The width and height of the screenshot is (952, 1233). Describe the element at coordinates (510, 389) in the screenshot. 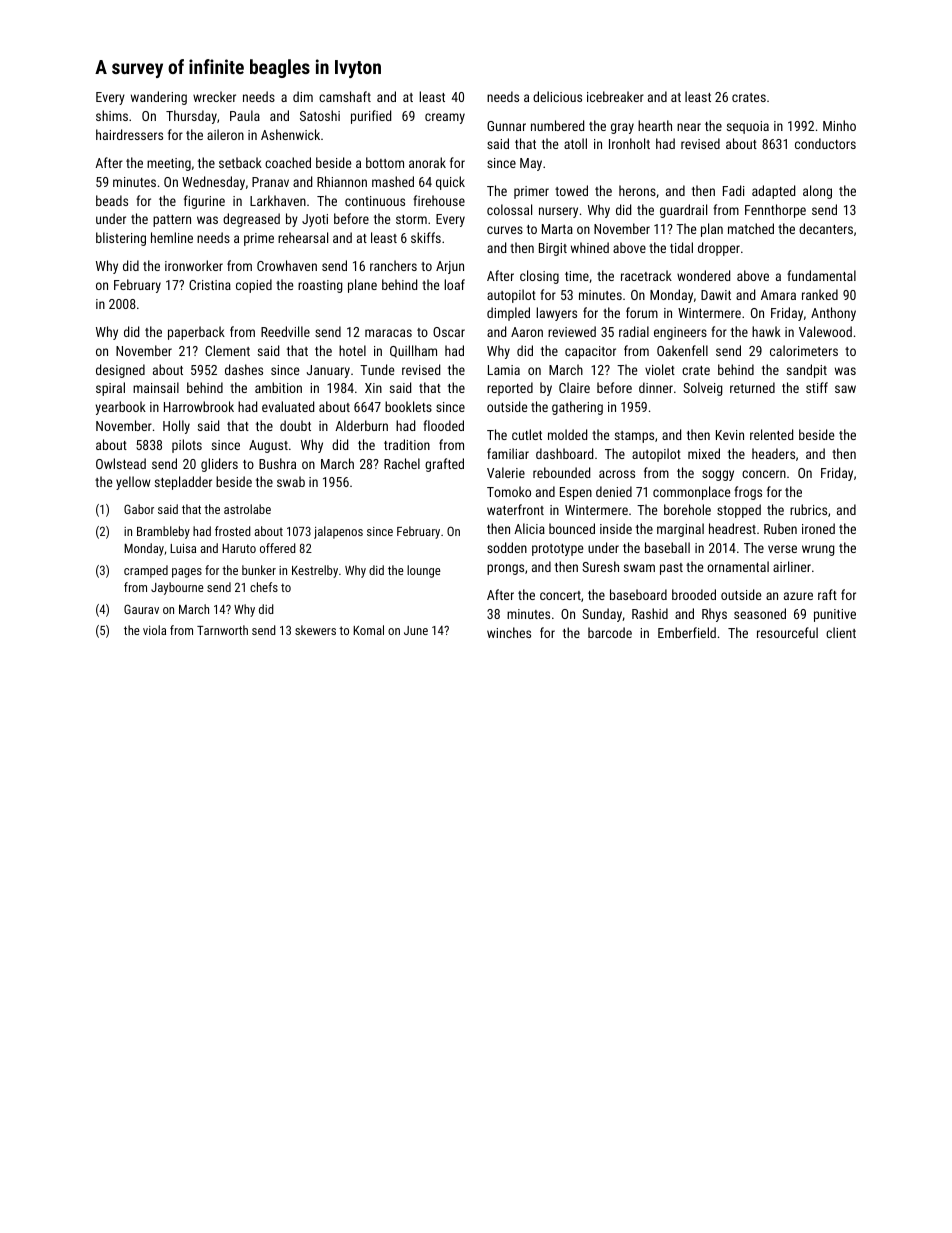

I see `reported` at that location.
